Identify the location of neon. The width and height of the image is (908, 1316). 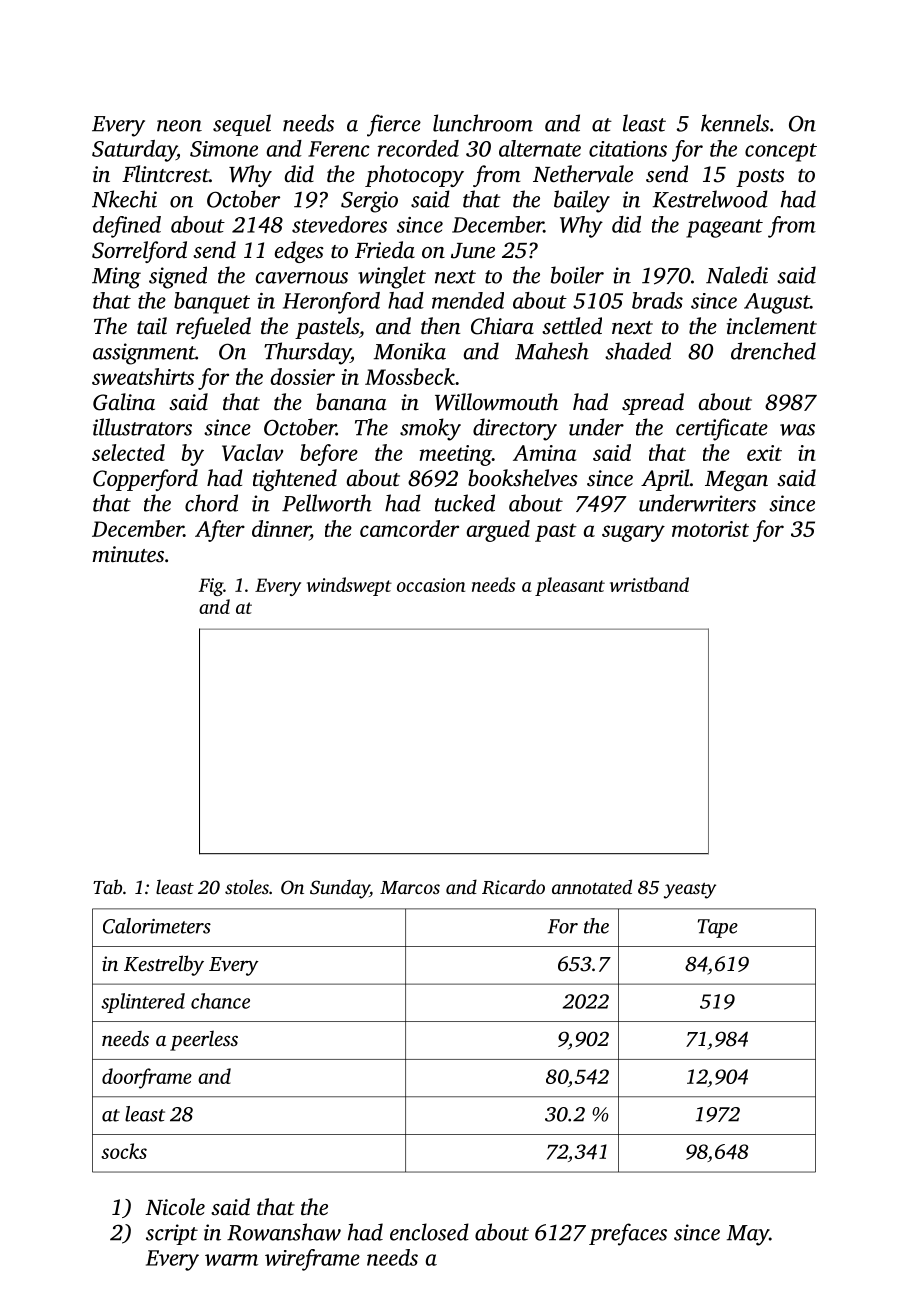
(179, 126).
